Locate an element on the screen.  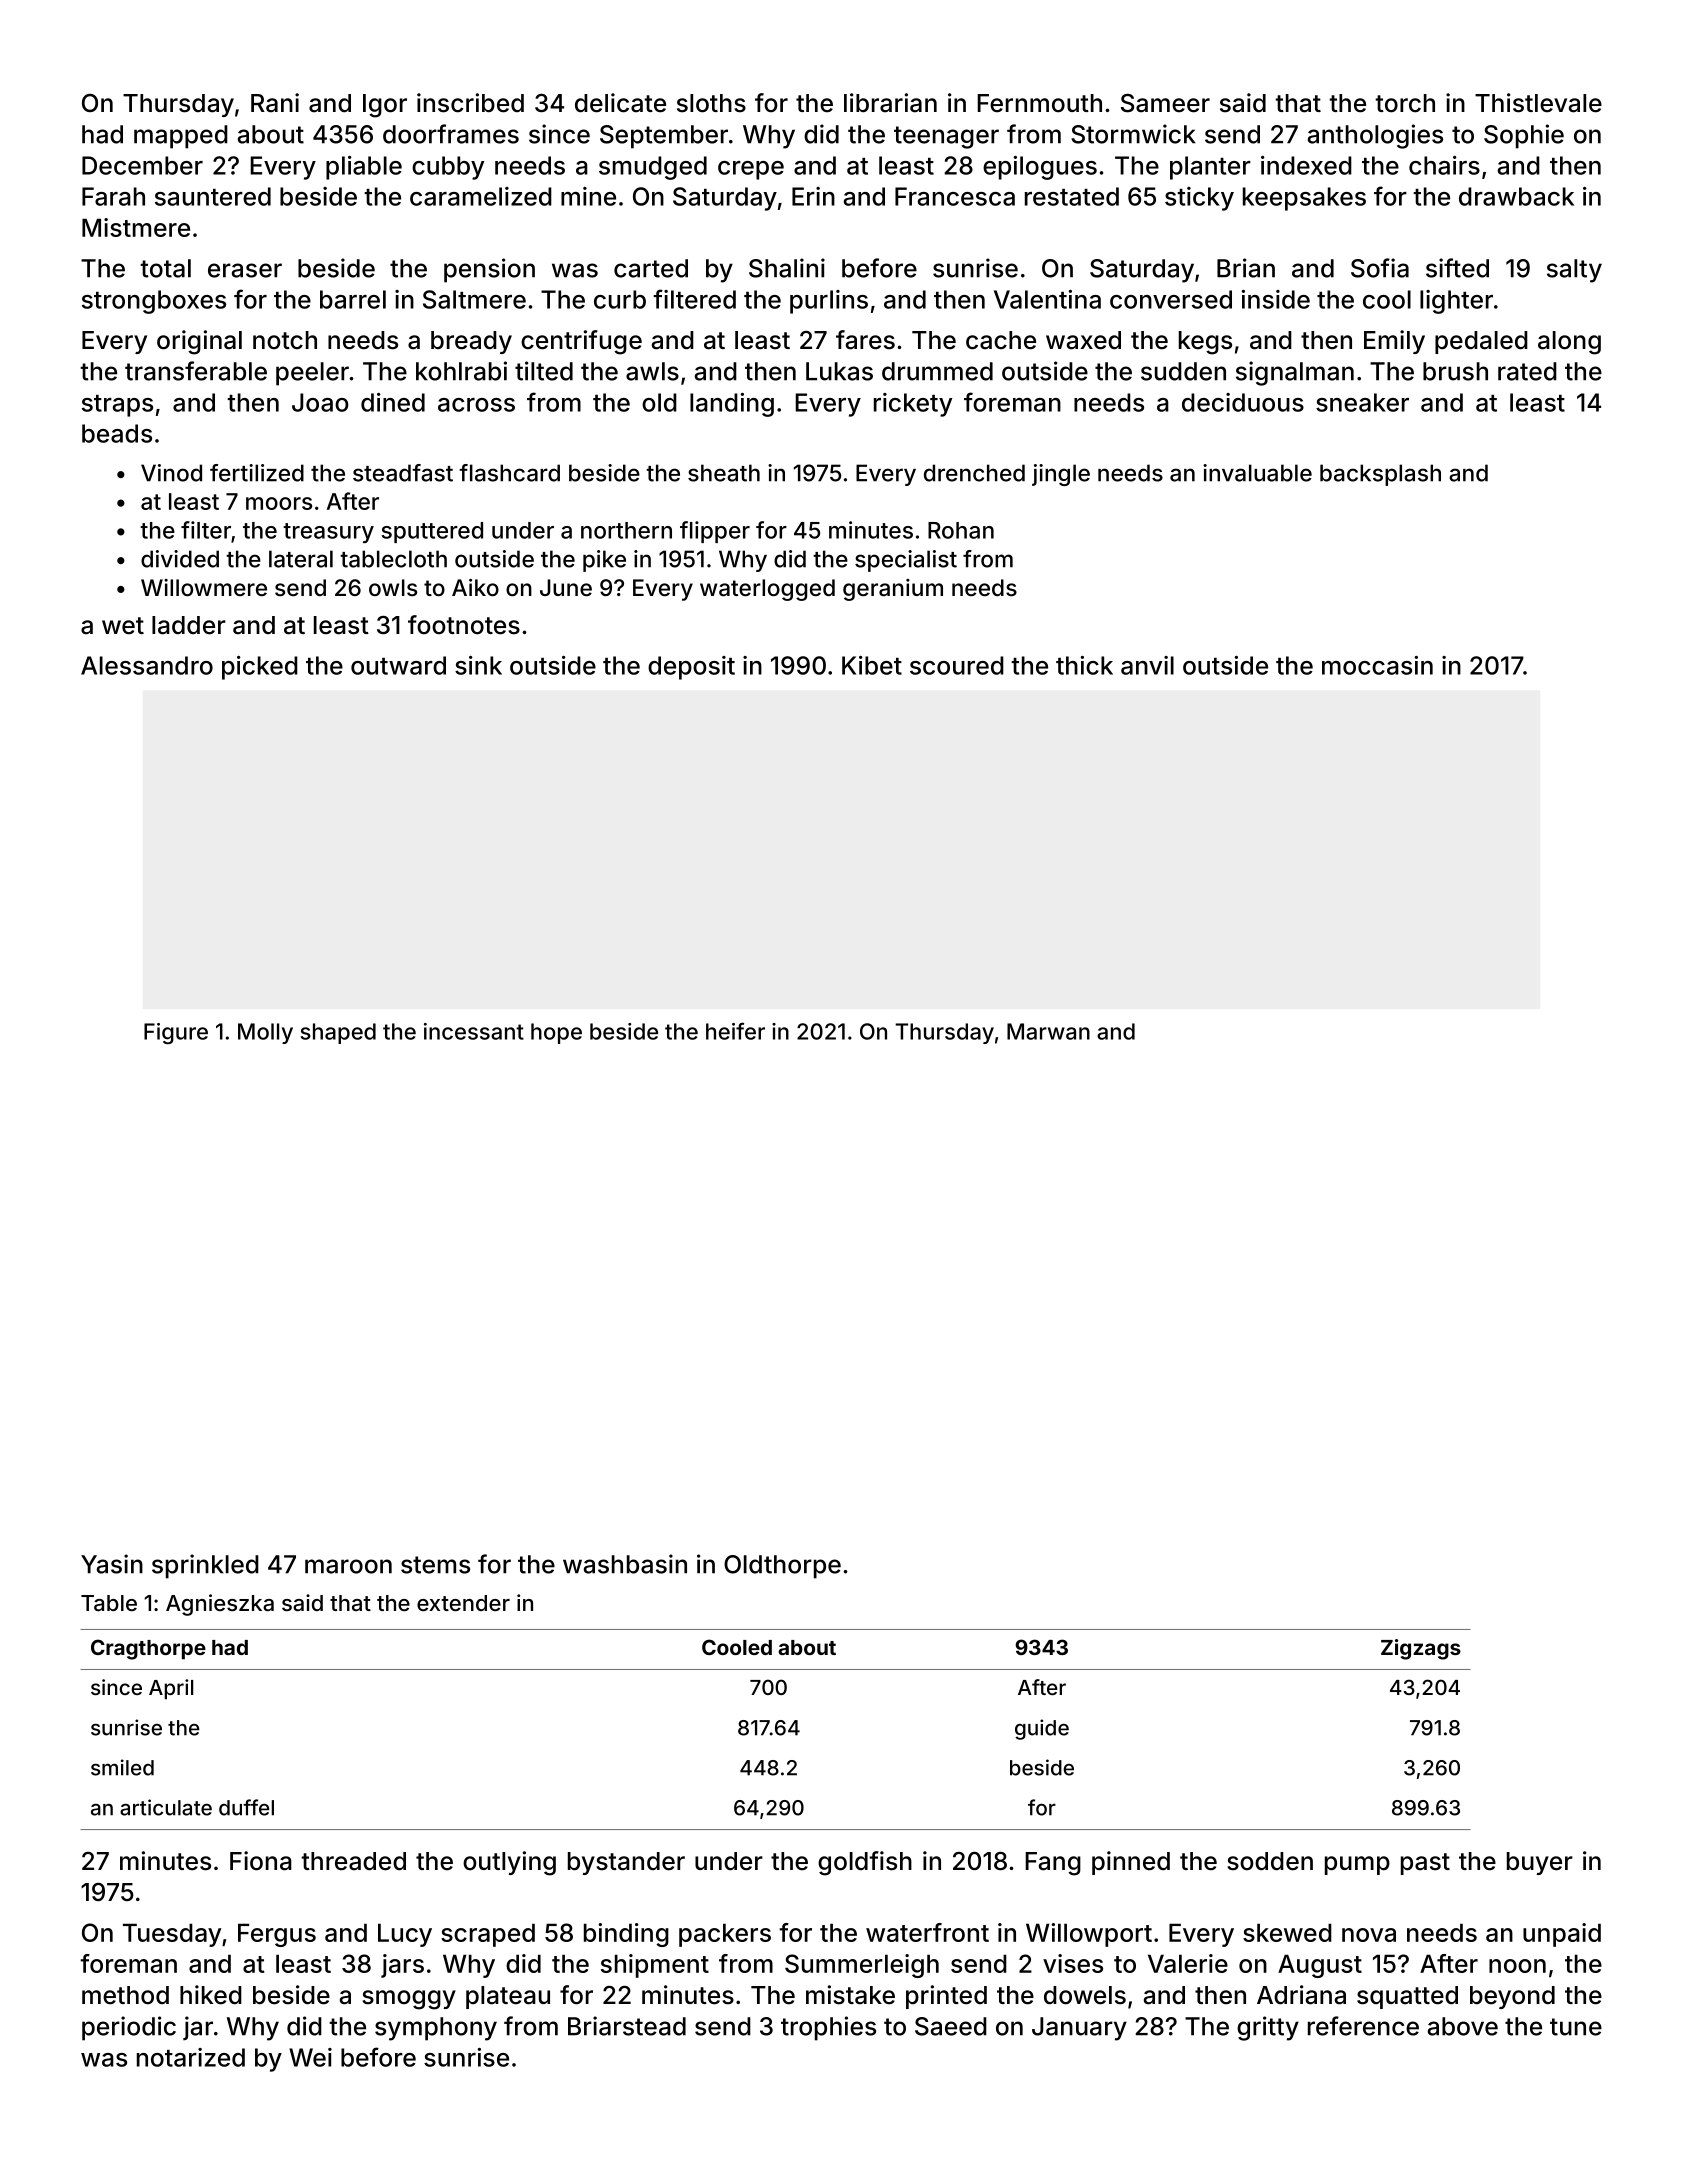
beyond is located at coordinates (1512, 1997).
